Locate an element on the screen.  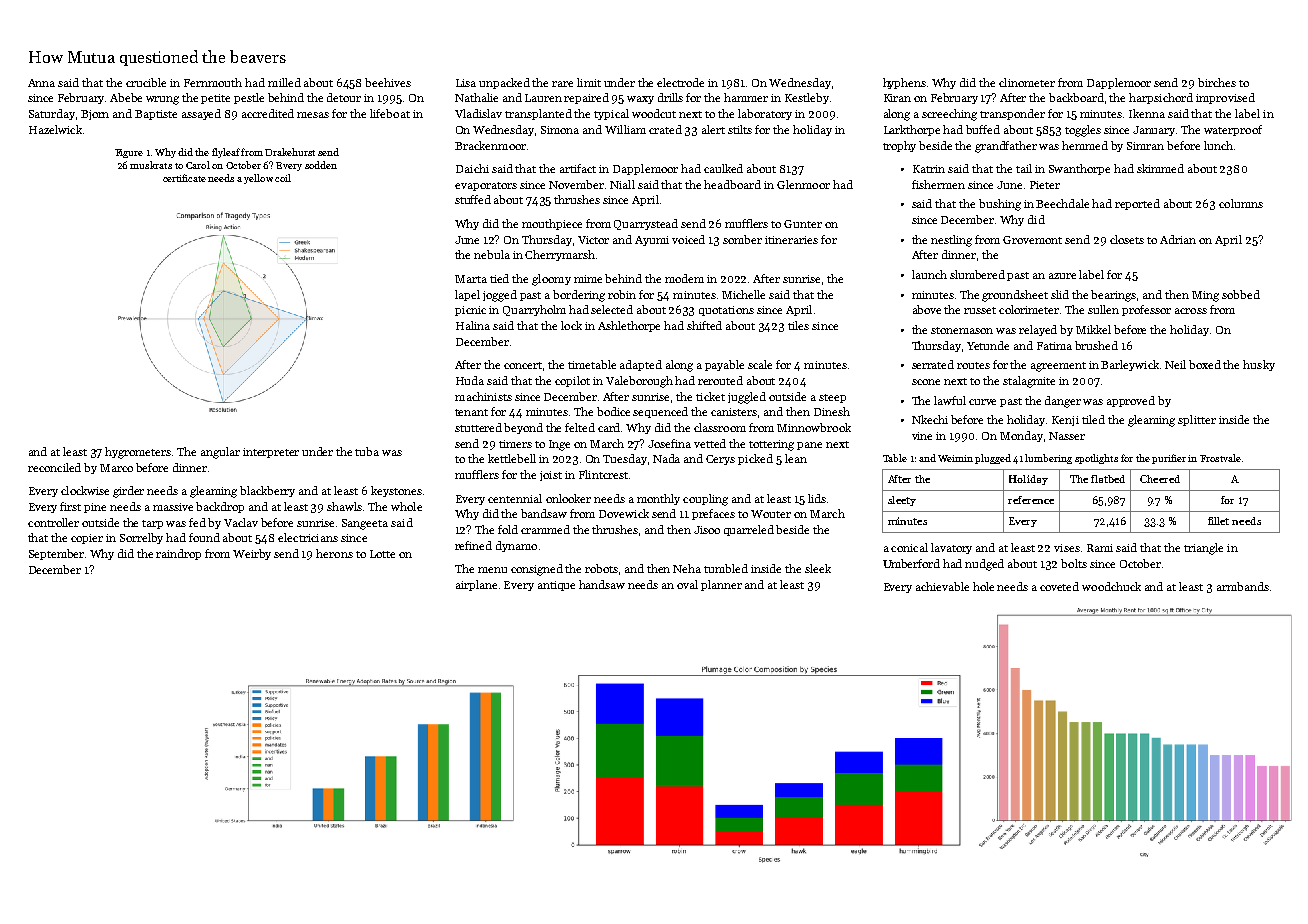
handsaw is located at coordinates (602, 584).
